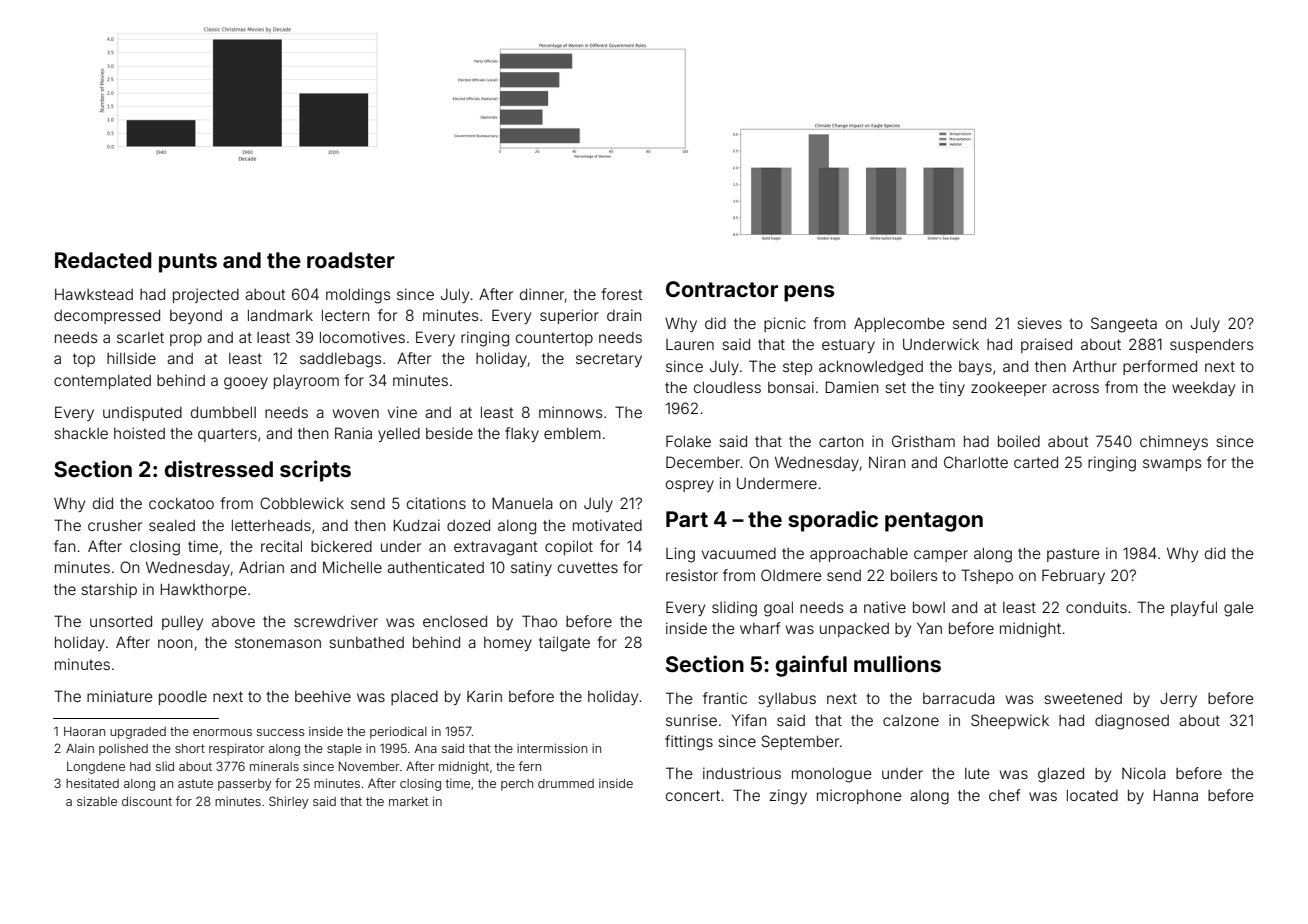 The height and width of the screenshot is (924, 1308). Describe the element at coordinates (727, 387) in the screenshot. I see `cloudless` at that location.
